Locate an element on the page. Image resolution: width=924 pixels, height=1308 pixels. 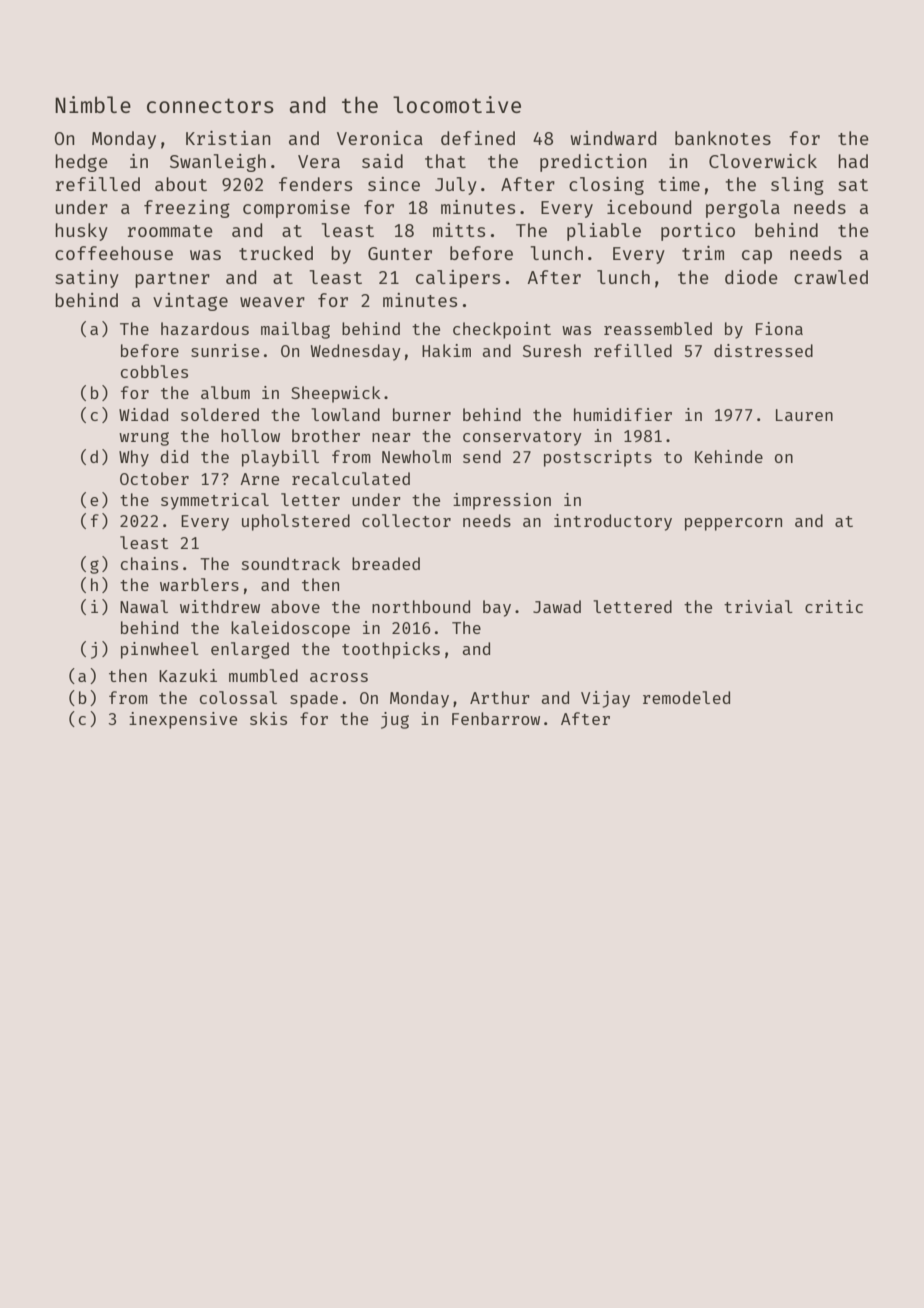
remodeled is located at coordinates (686, 697).
